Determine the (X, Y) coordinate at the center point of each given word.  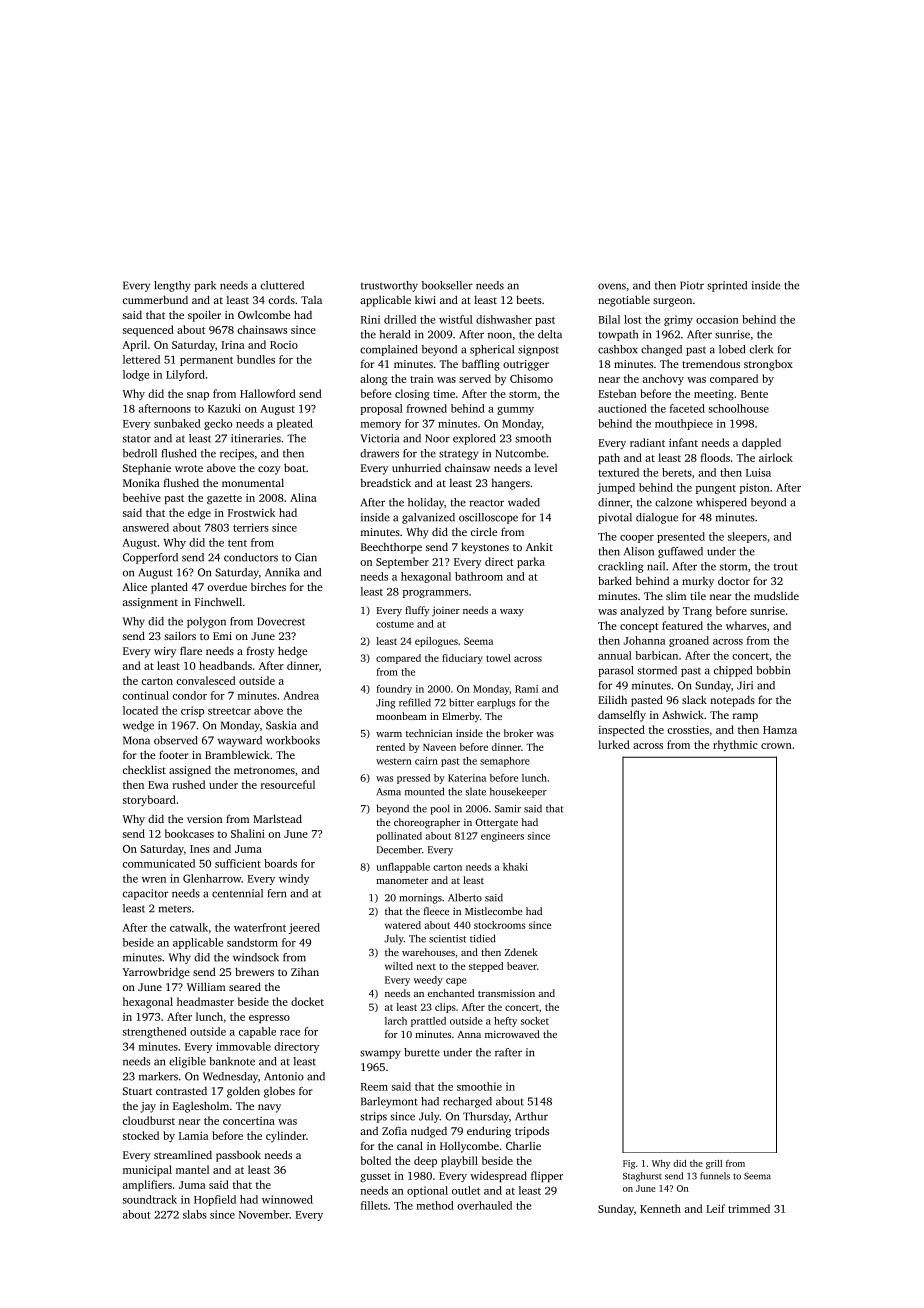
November (264, 1214)
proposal (381, 409)
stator (137, 439)
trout (786, 567)
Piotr (692, 285)
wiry (165, 652)
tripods (532, 1132)
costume (395, 624)
